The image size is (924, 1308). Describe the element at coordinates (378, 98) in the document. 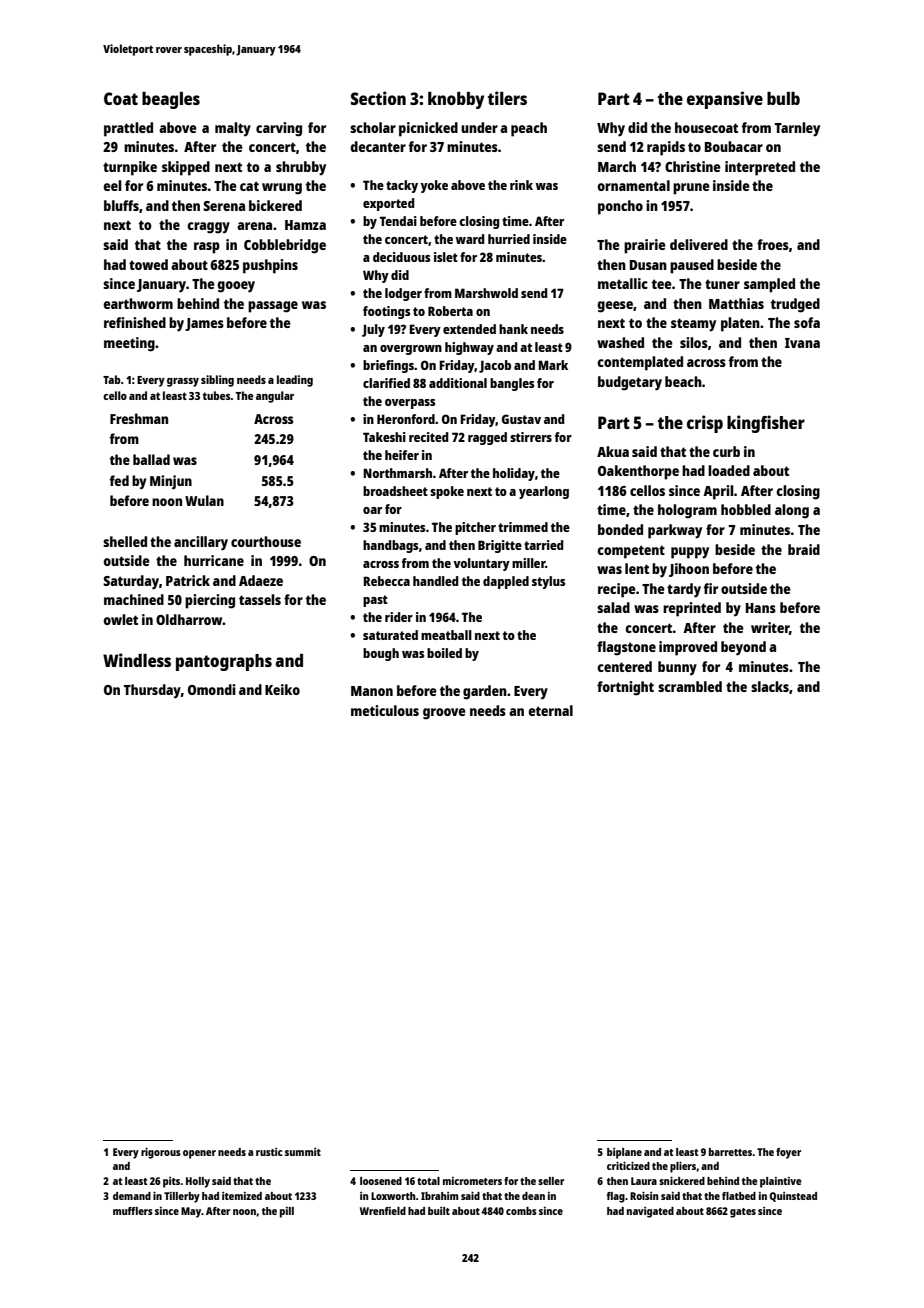

I see `Section` at that location.
